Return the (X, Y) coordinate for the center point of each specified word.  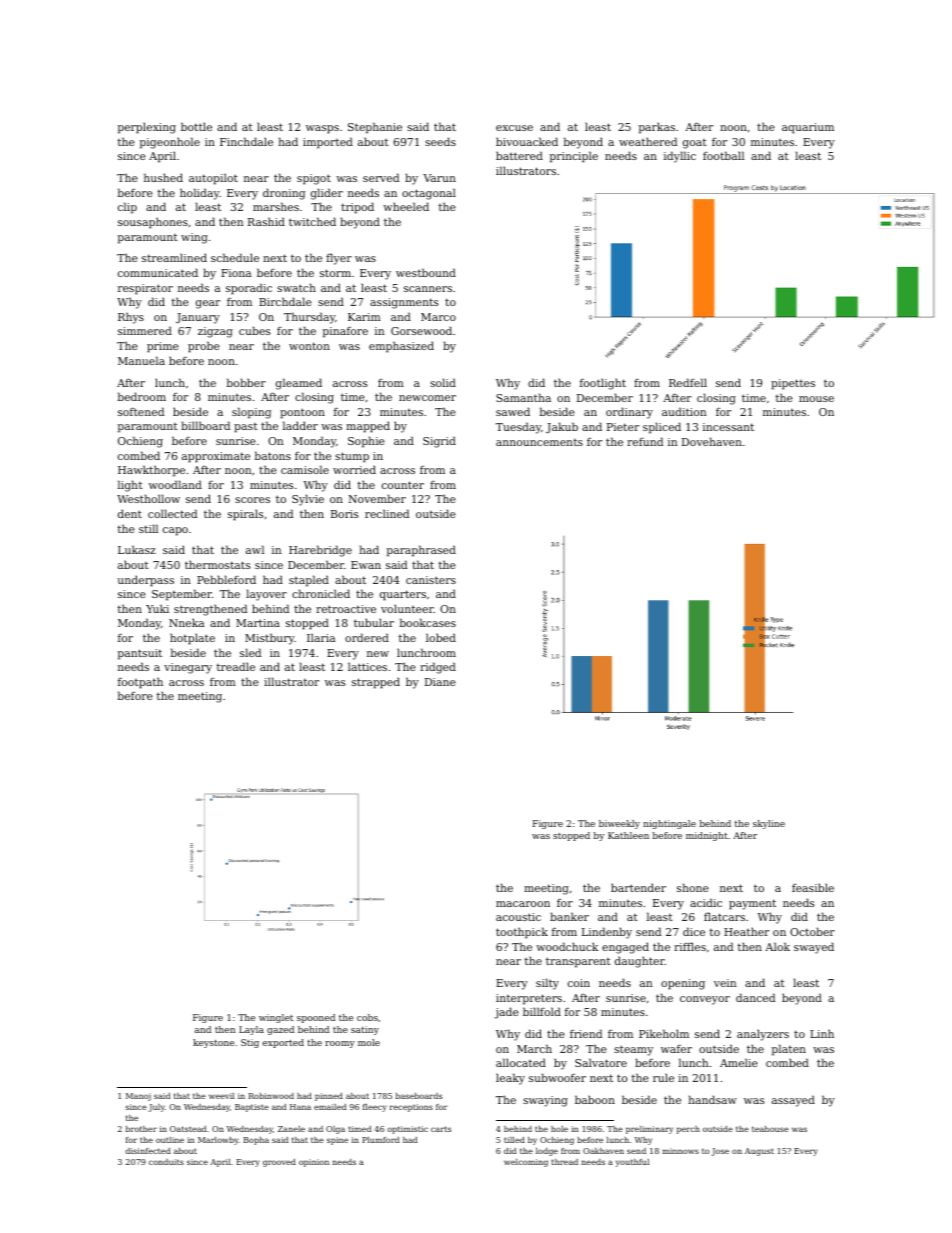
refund (645, 441)
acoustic (518, 917)
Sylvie (308, 500)
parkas (657, 128)
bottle (196, 126)
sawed (513, 411)
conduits (166, 1162)
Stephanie (375, 128)
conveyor (705, 1000)
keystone (213, 1043)
